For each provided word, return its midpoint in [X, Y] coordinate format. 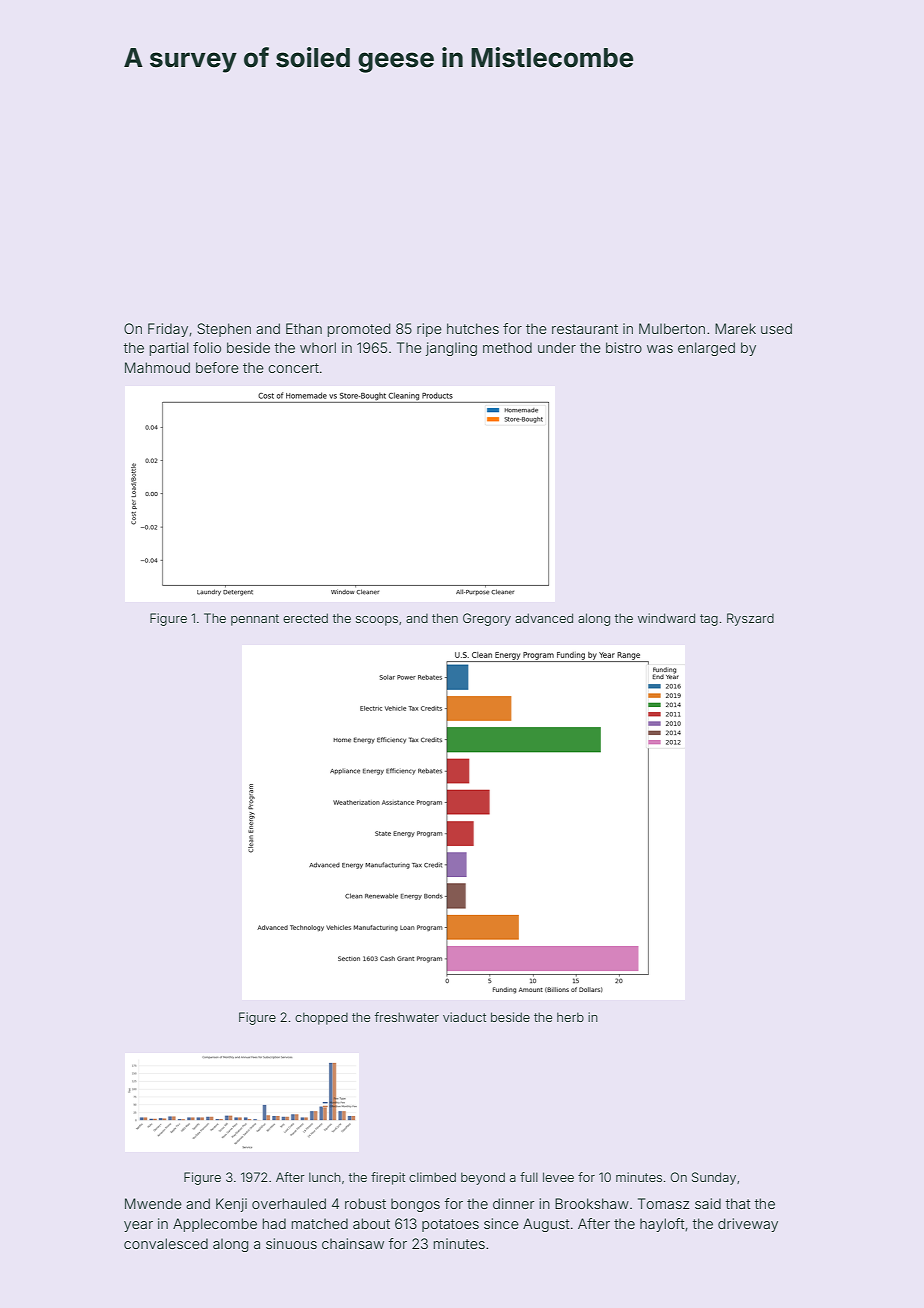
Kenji [231, 1205]
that [738, 1203]
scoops [377, 621]
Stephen [224, 330]
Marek [735, 328]
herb [570, 1017]
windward [666, 618]
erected [305, 618]
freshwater [407, 1017]
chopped [321, 1018]
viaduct [464, 1017]
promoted [359, 330]
